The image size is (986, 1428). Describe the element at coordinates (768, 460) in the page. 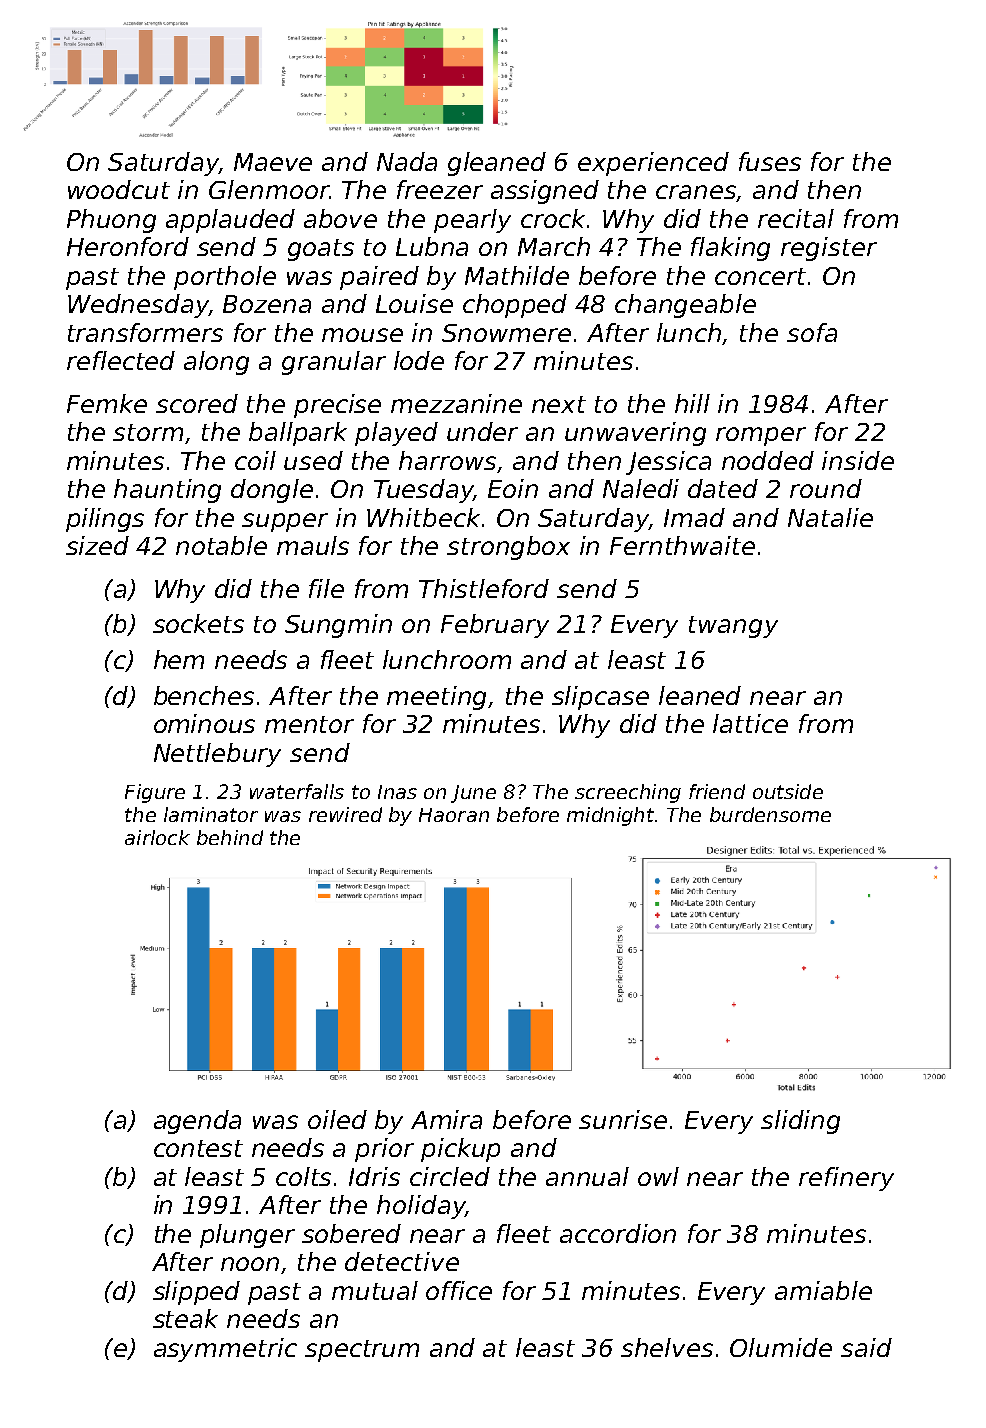

I see `nodded` at that location.
